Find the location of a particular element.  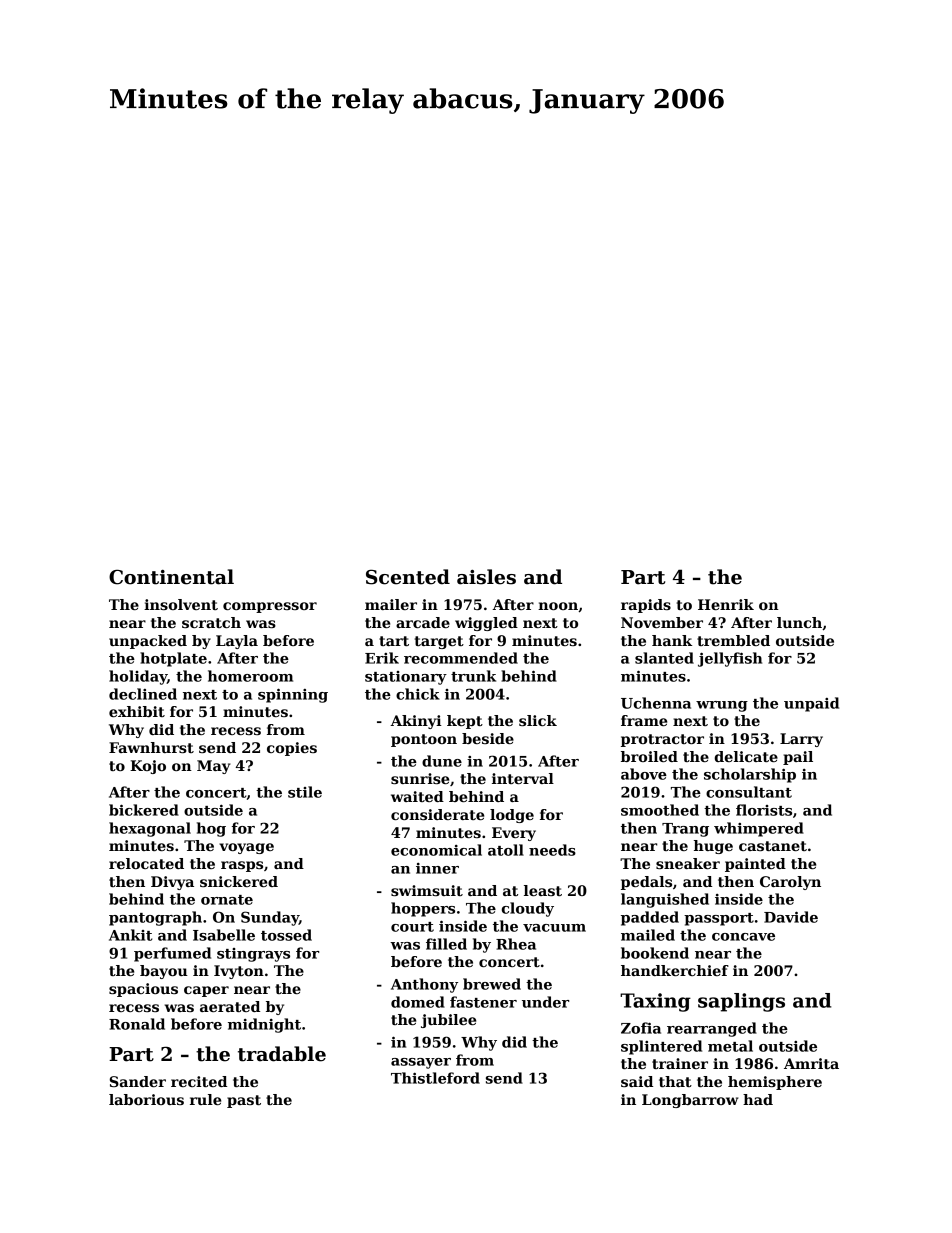

noon is located at coordinates (558, 606).
